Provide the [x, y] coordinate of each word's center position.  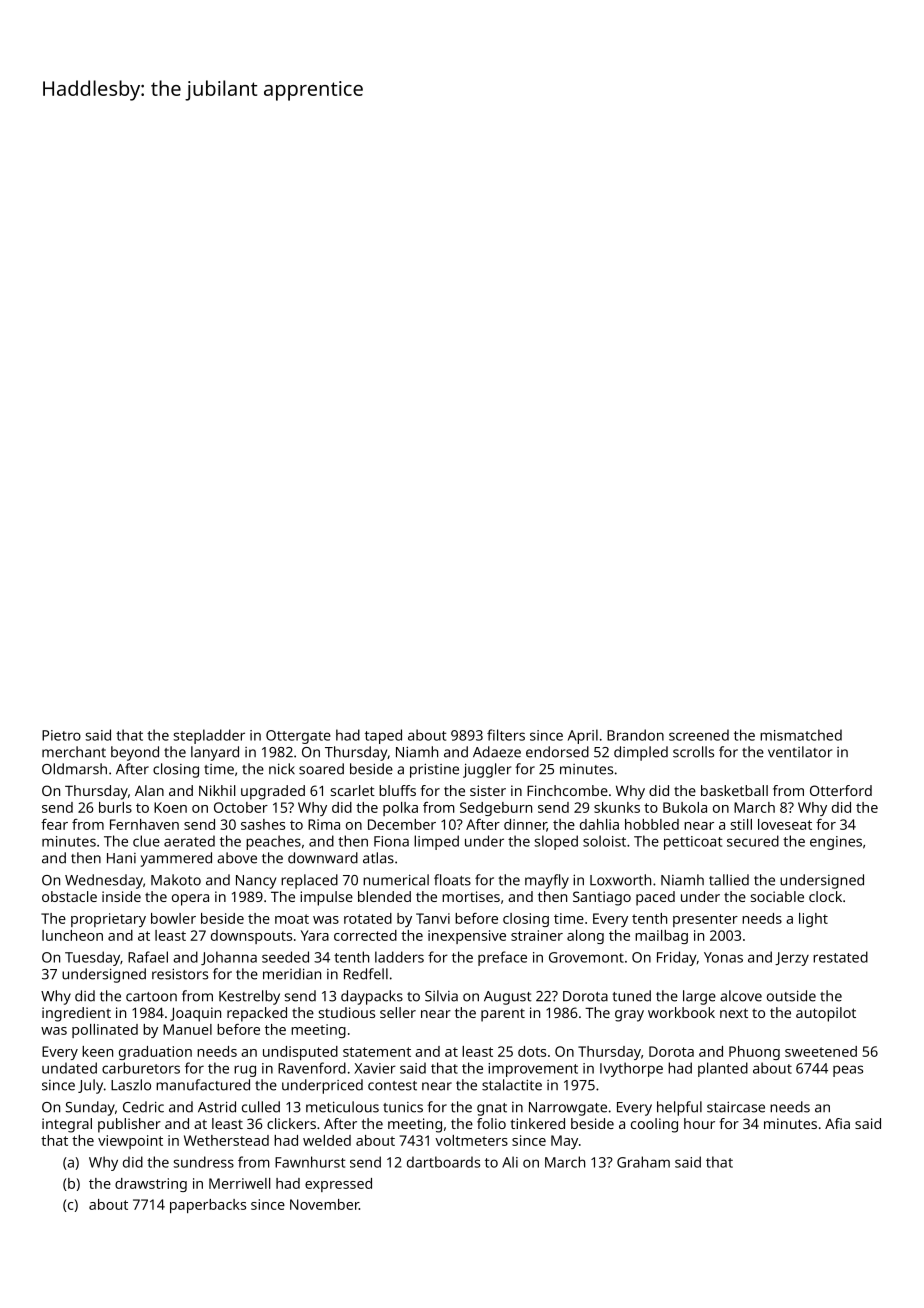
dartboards [443, 1162]
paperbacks [208, 1206]
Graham [643, 1162]
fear [54, 824]
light [813, 920]
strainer [537, 935]
